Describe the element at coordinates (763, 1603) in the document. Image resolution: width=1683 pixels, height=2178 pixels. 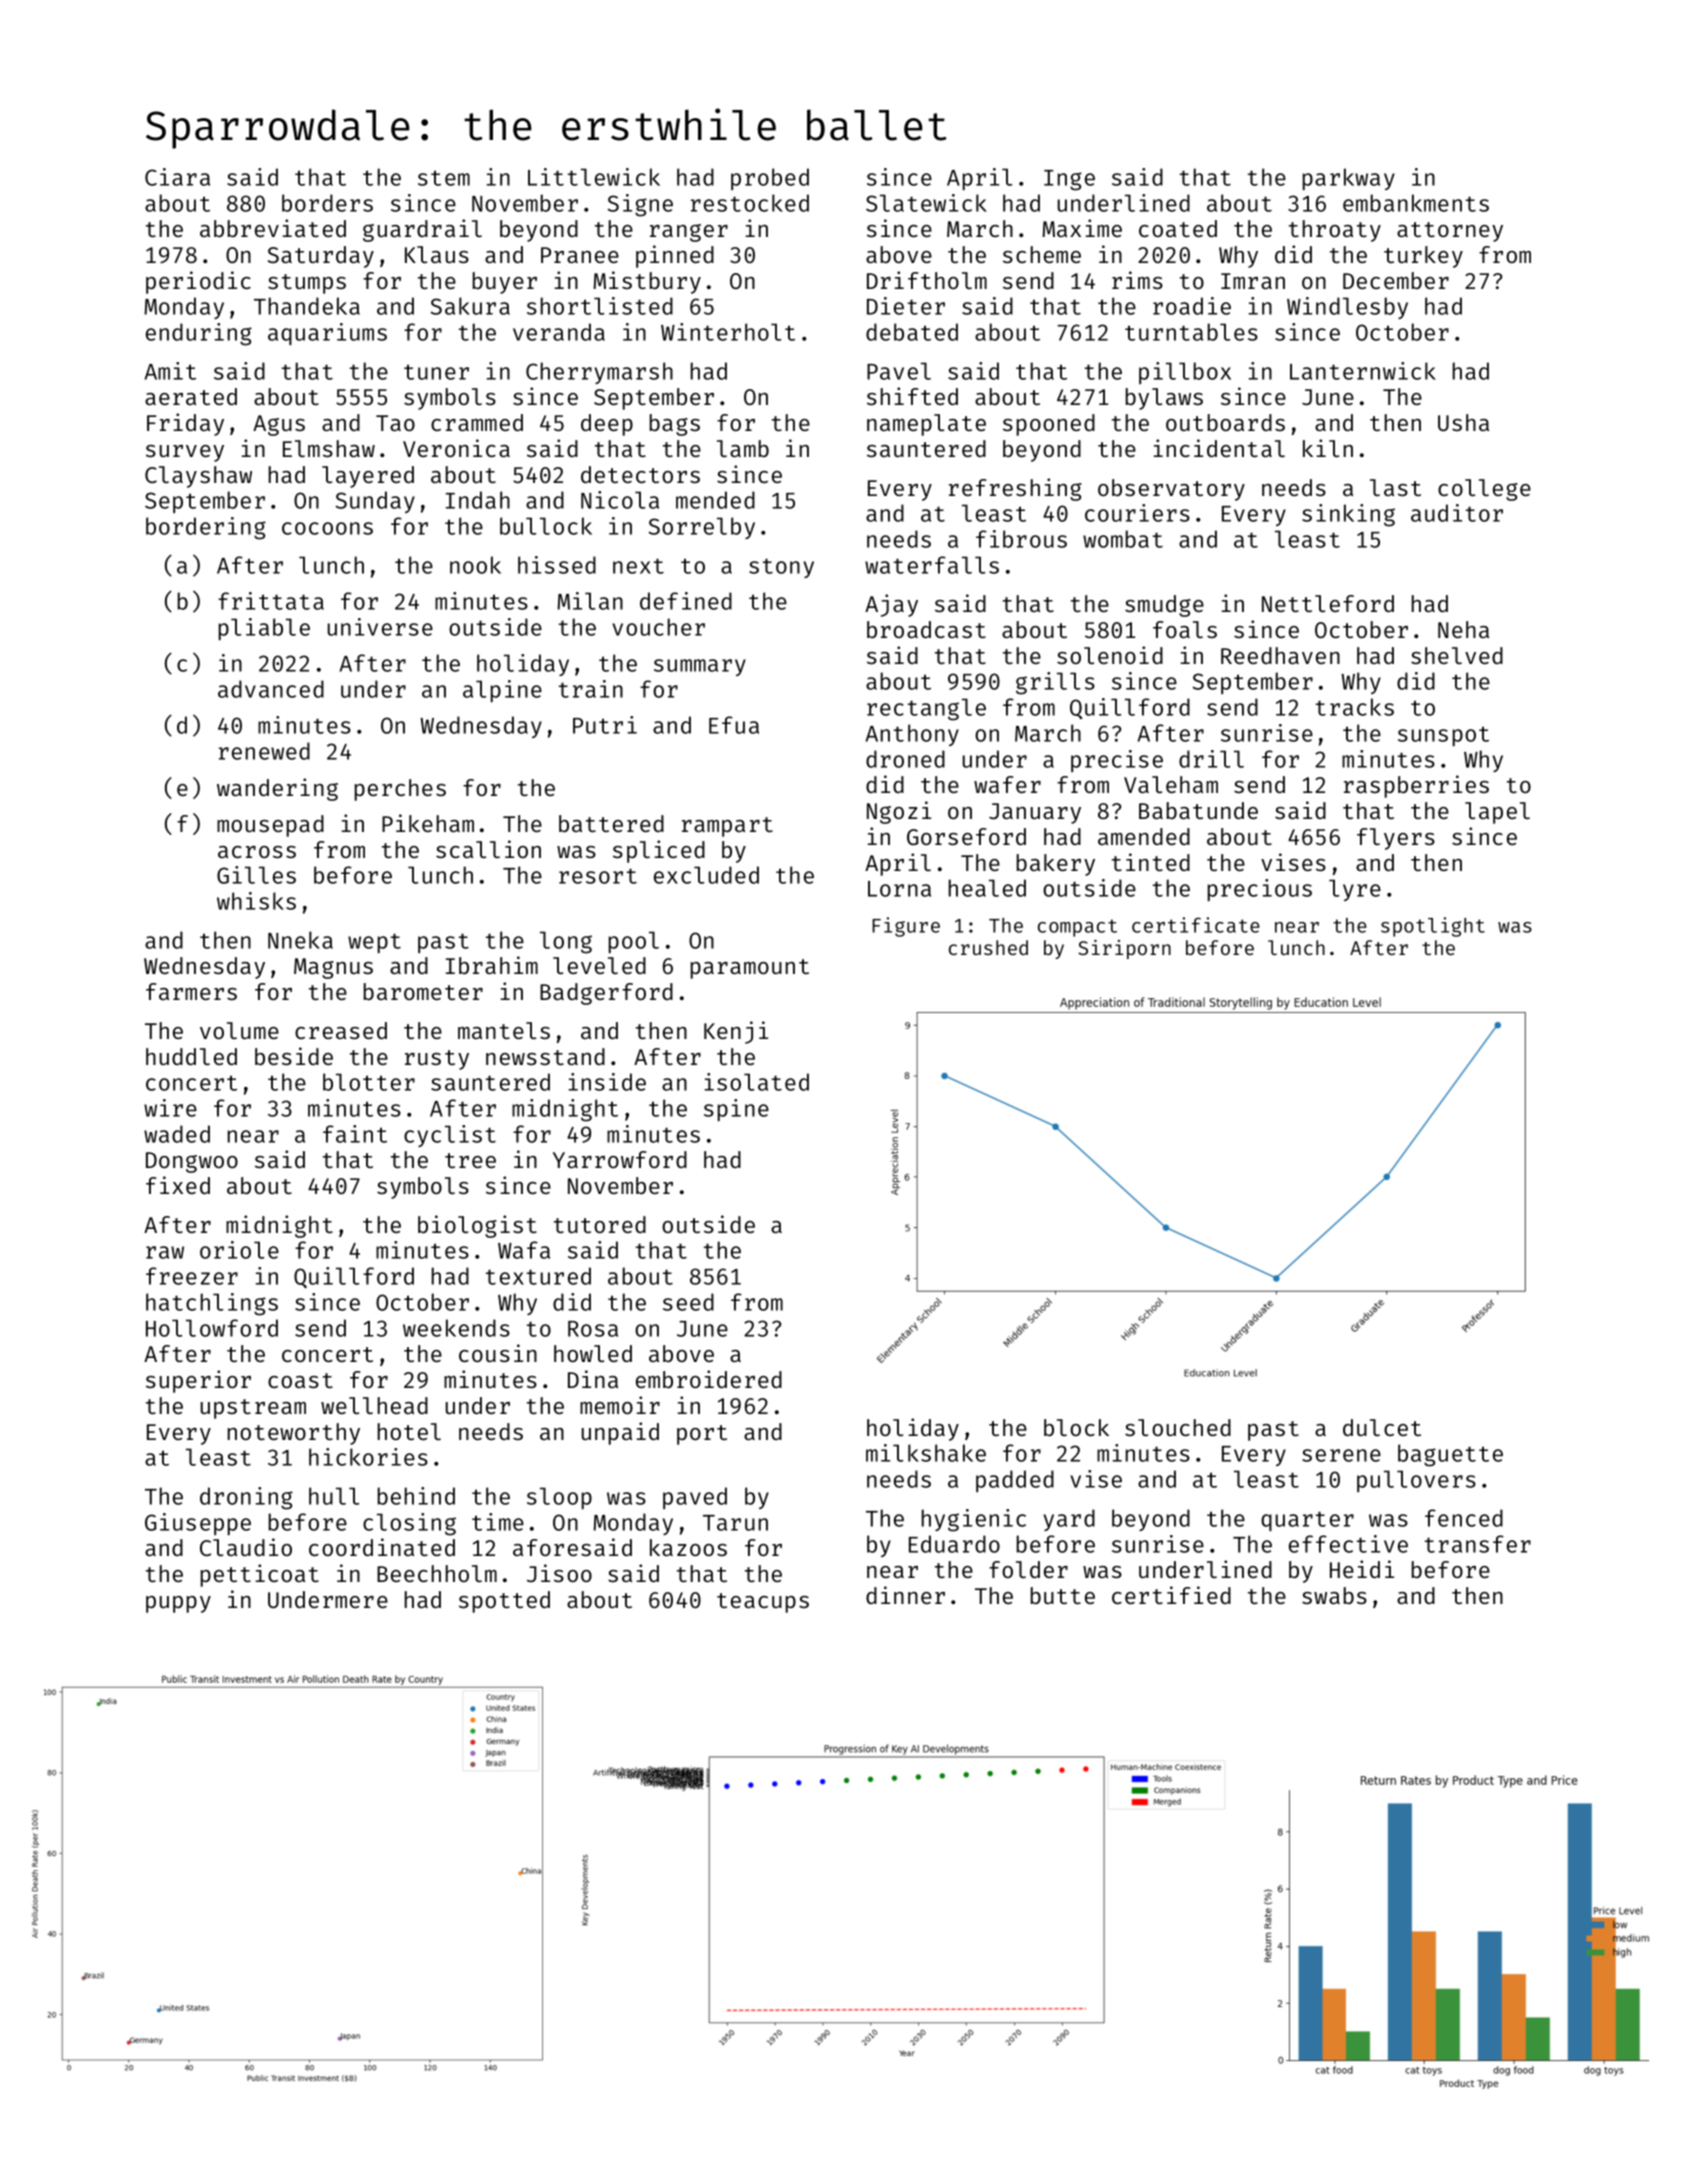
I see `teacups` at that location.
